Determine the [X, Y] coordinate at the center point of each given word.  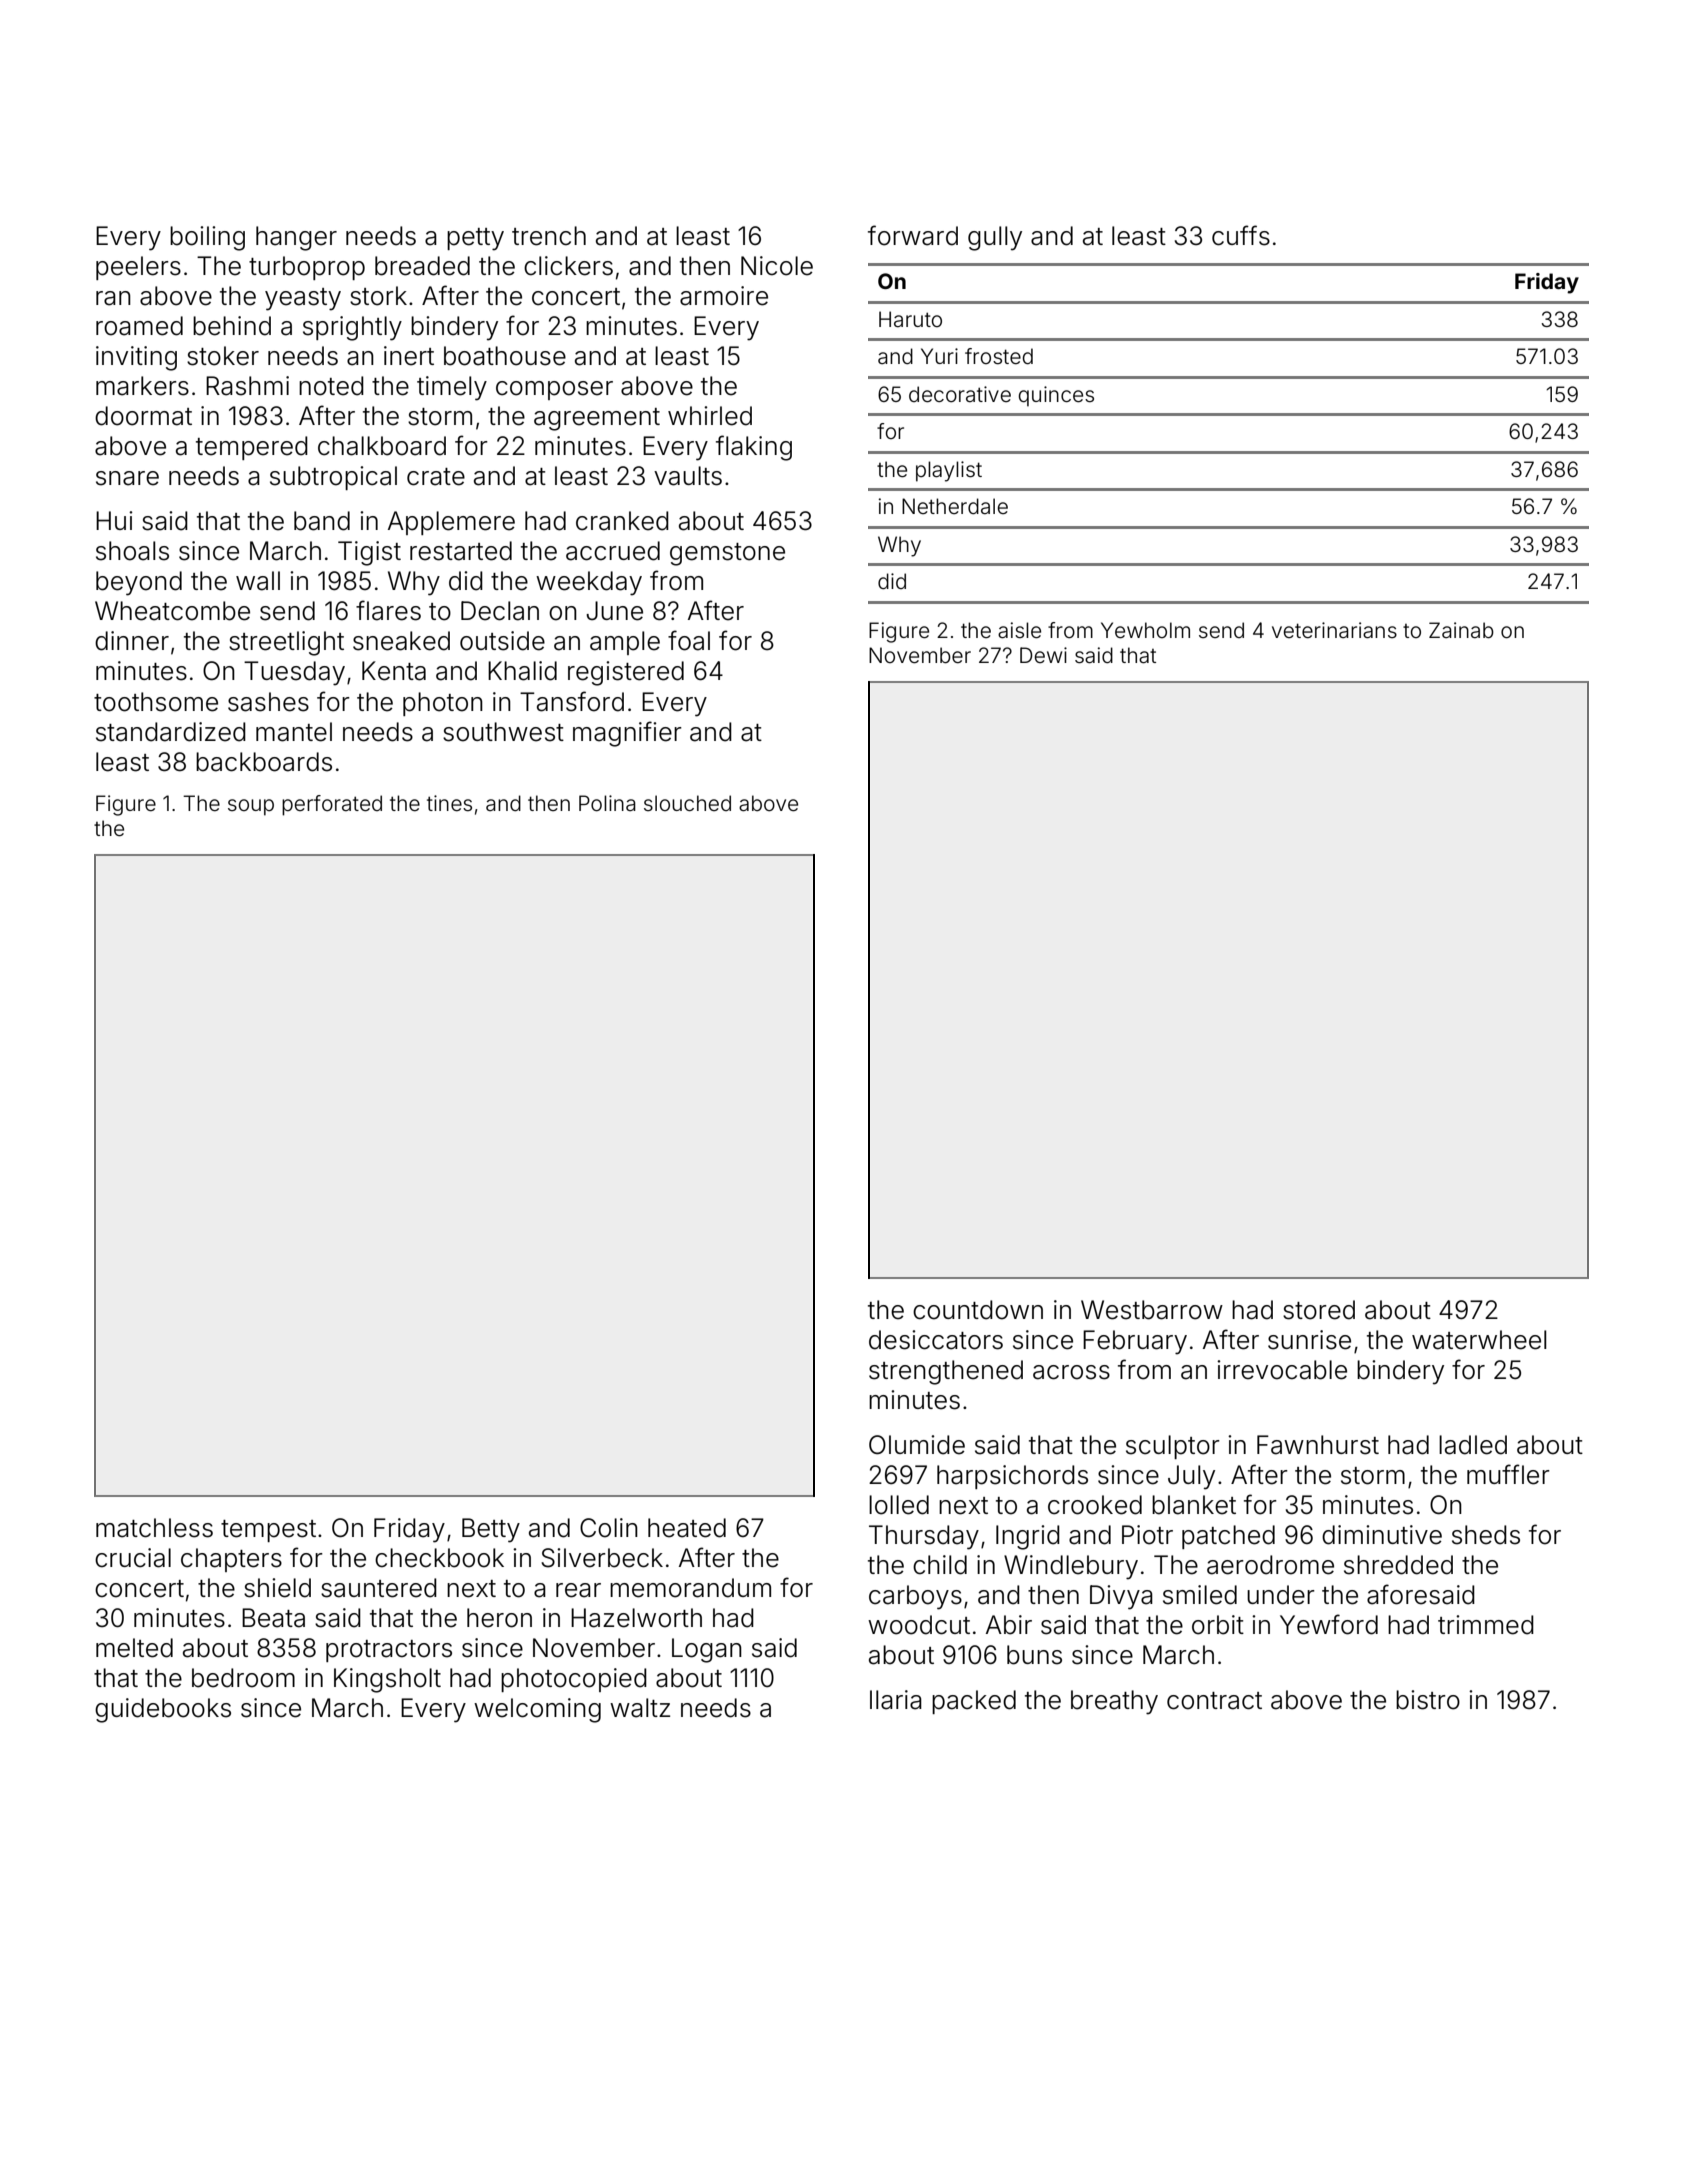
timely [452, 388]
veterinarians [1334, 630]
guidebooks [163, 1710]
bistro [1428, 1700]
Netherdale [955, 506]
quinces [1056, 396]
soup [251, 807]
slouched [687, 803]
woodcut [919, 1625]
